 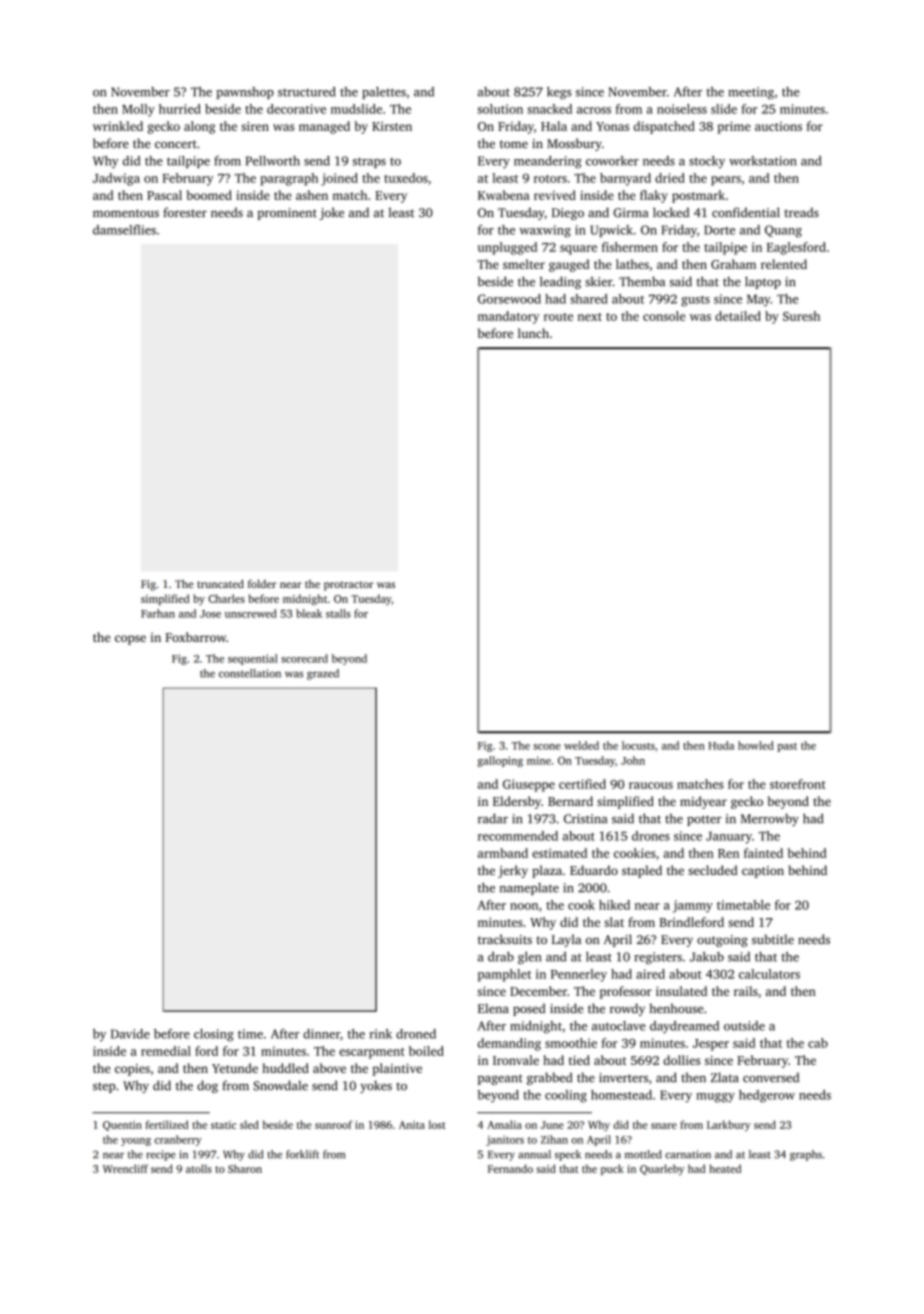 What do you see at coordinates (767, 1096) in the page?
I see `hedgerow` at bounding box center [767, 1096].
